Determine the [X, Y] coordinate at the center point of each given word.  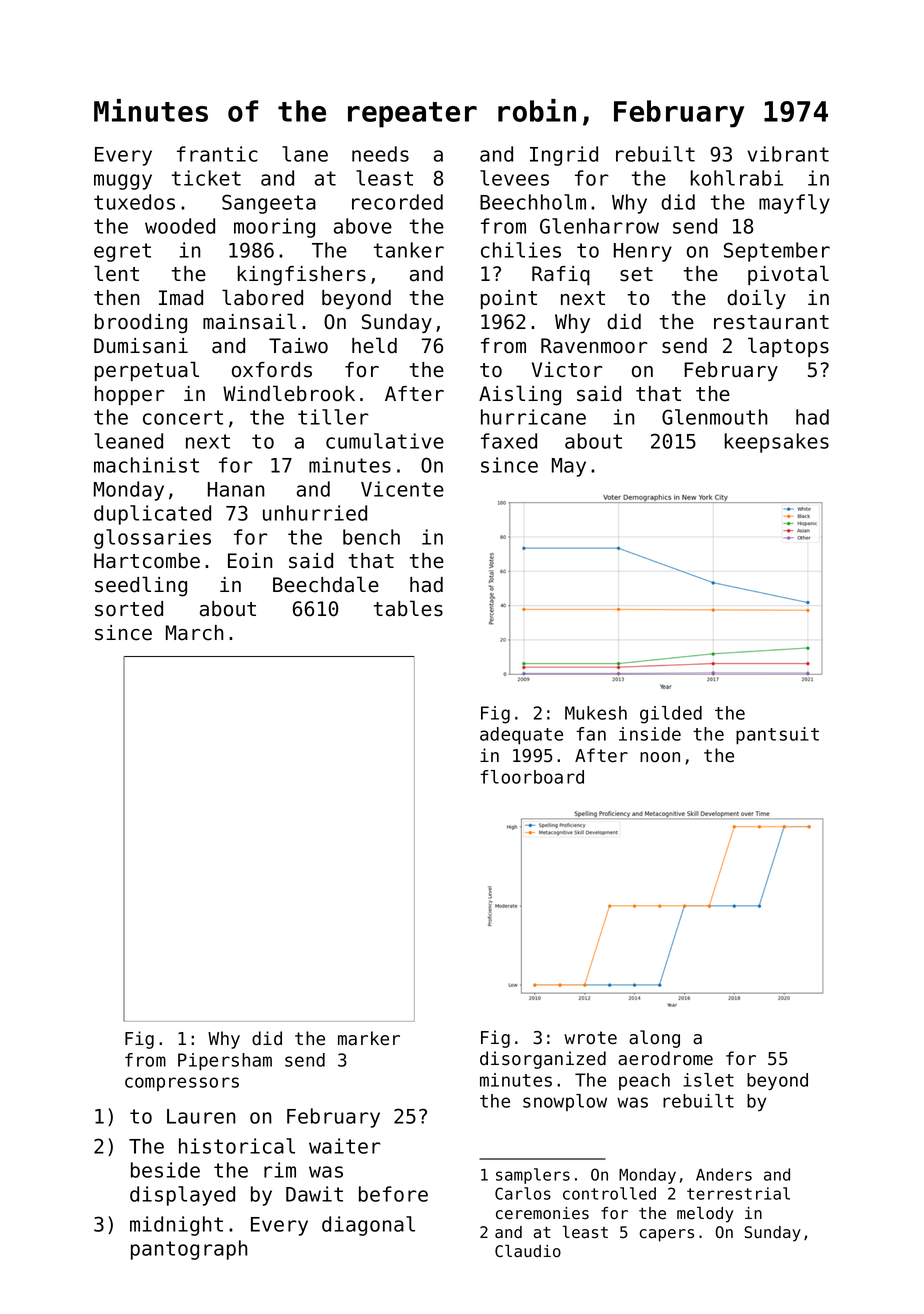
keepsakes [777, 443]
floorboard [532, 777]
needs [380, 154]
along [654, 1039]
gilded [671, 715]
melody [705, 1214]
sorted [129, 609]
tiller [333, 417]
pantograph [189, 1250]
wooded [180, 226]
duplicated [152, 515]
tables [408, 608]
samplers [533, 1176]
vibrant [788, 154]
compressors [182, 1084]
